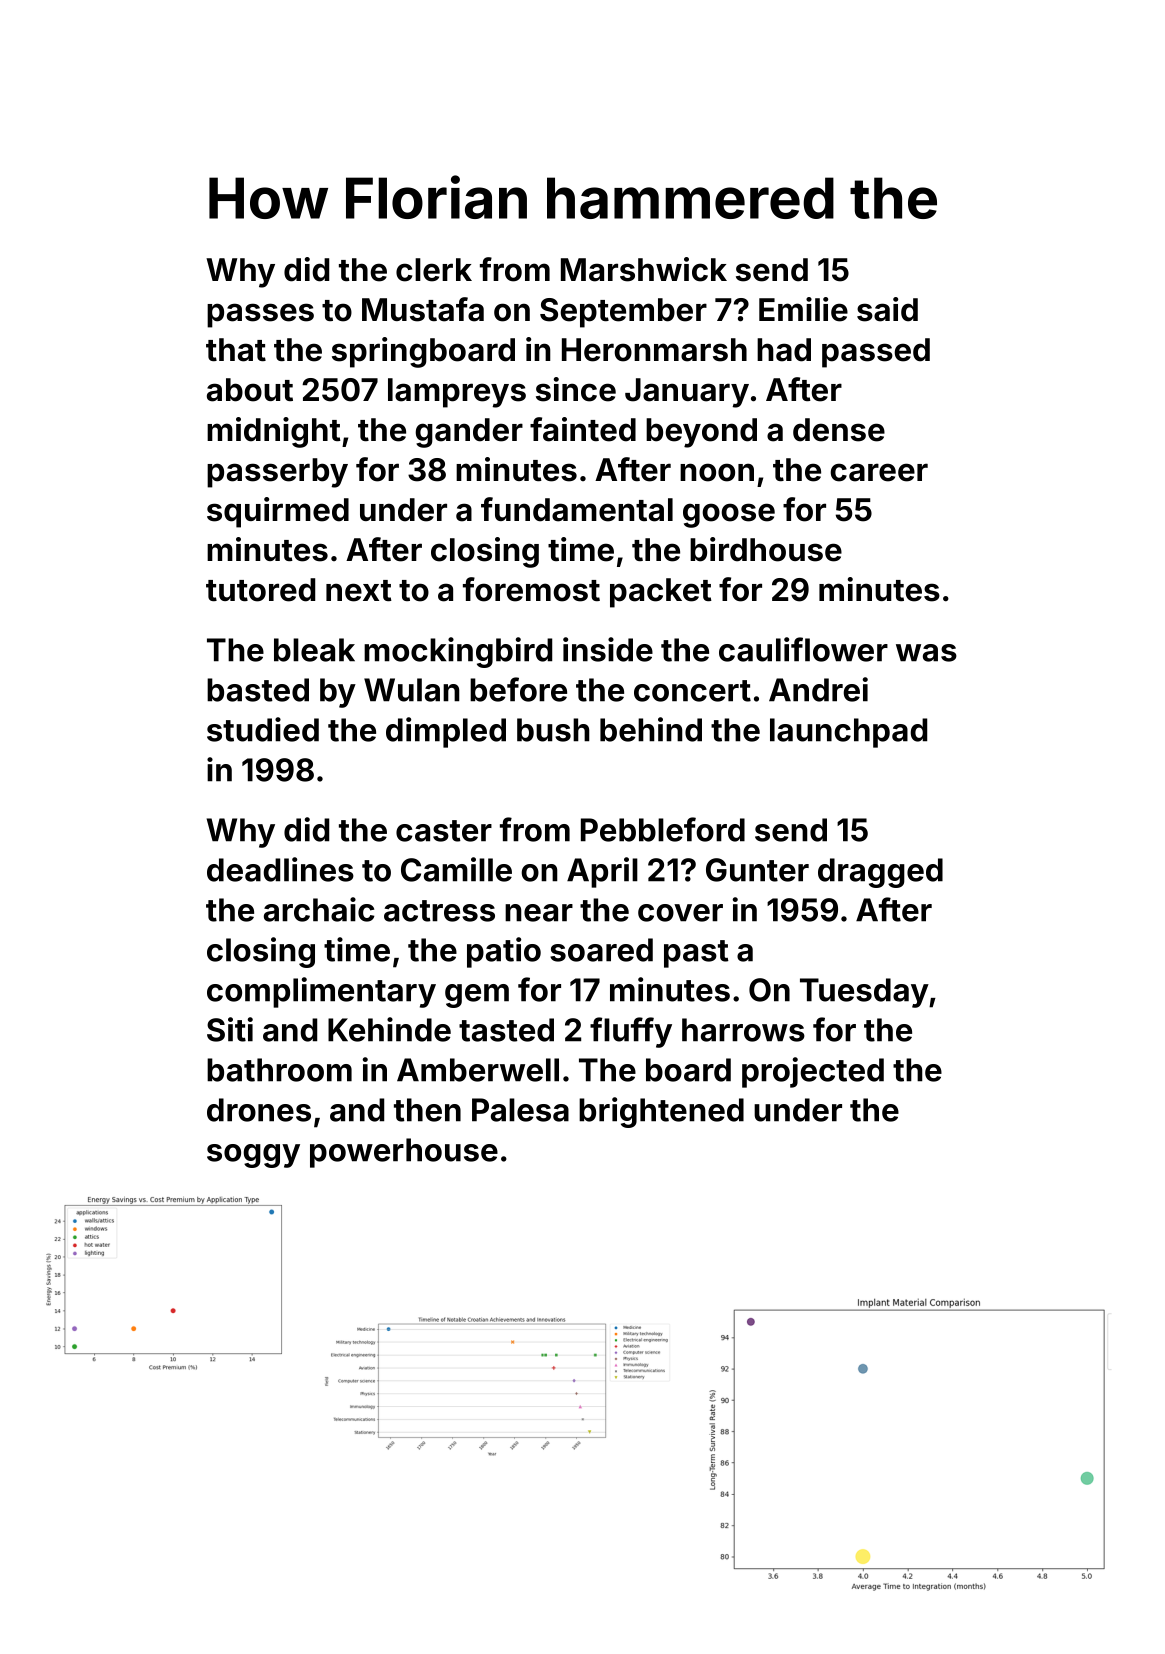  What do you see at coordinates (848, 733) in the image?
I see `launchpad` at bounding box center [848, 733].
